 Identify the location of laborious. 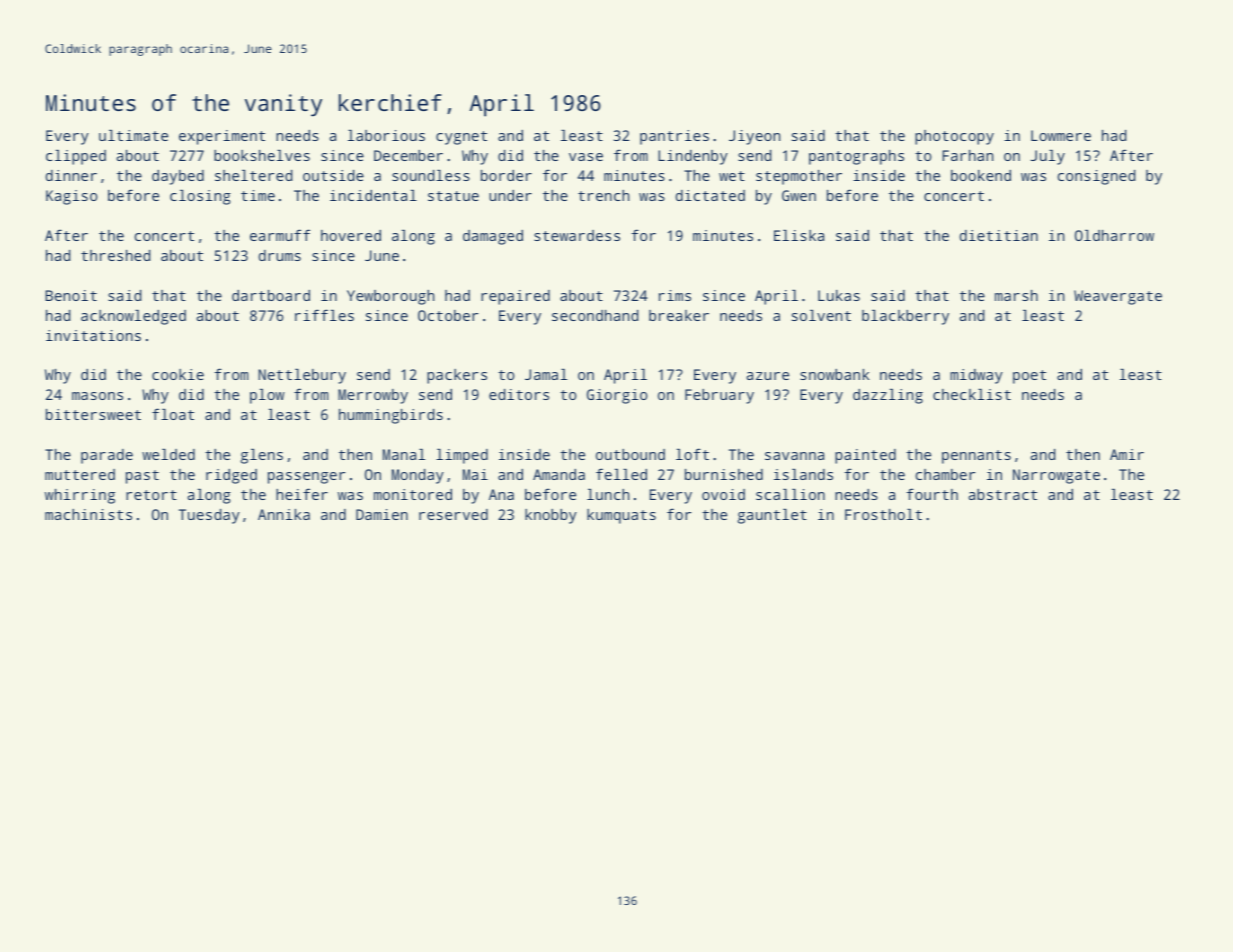
(386, 135).
